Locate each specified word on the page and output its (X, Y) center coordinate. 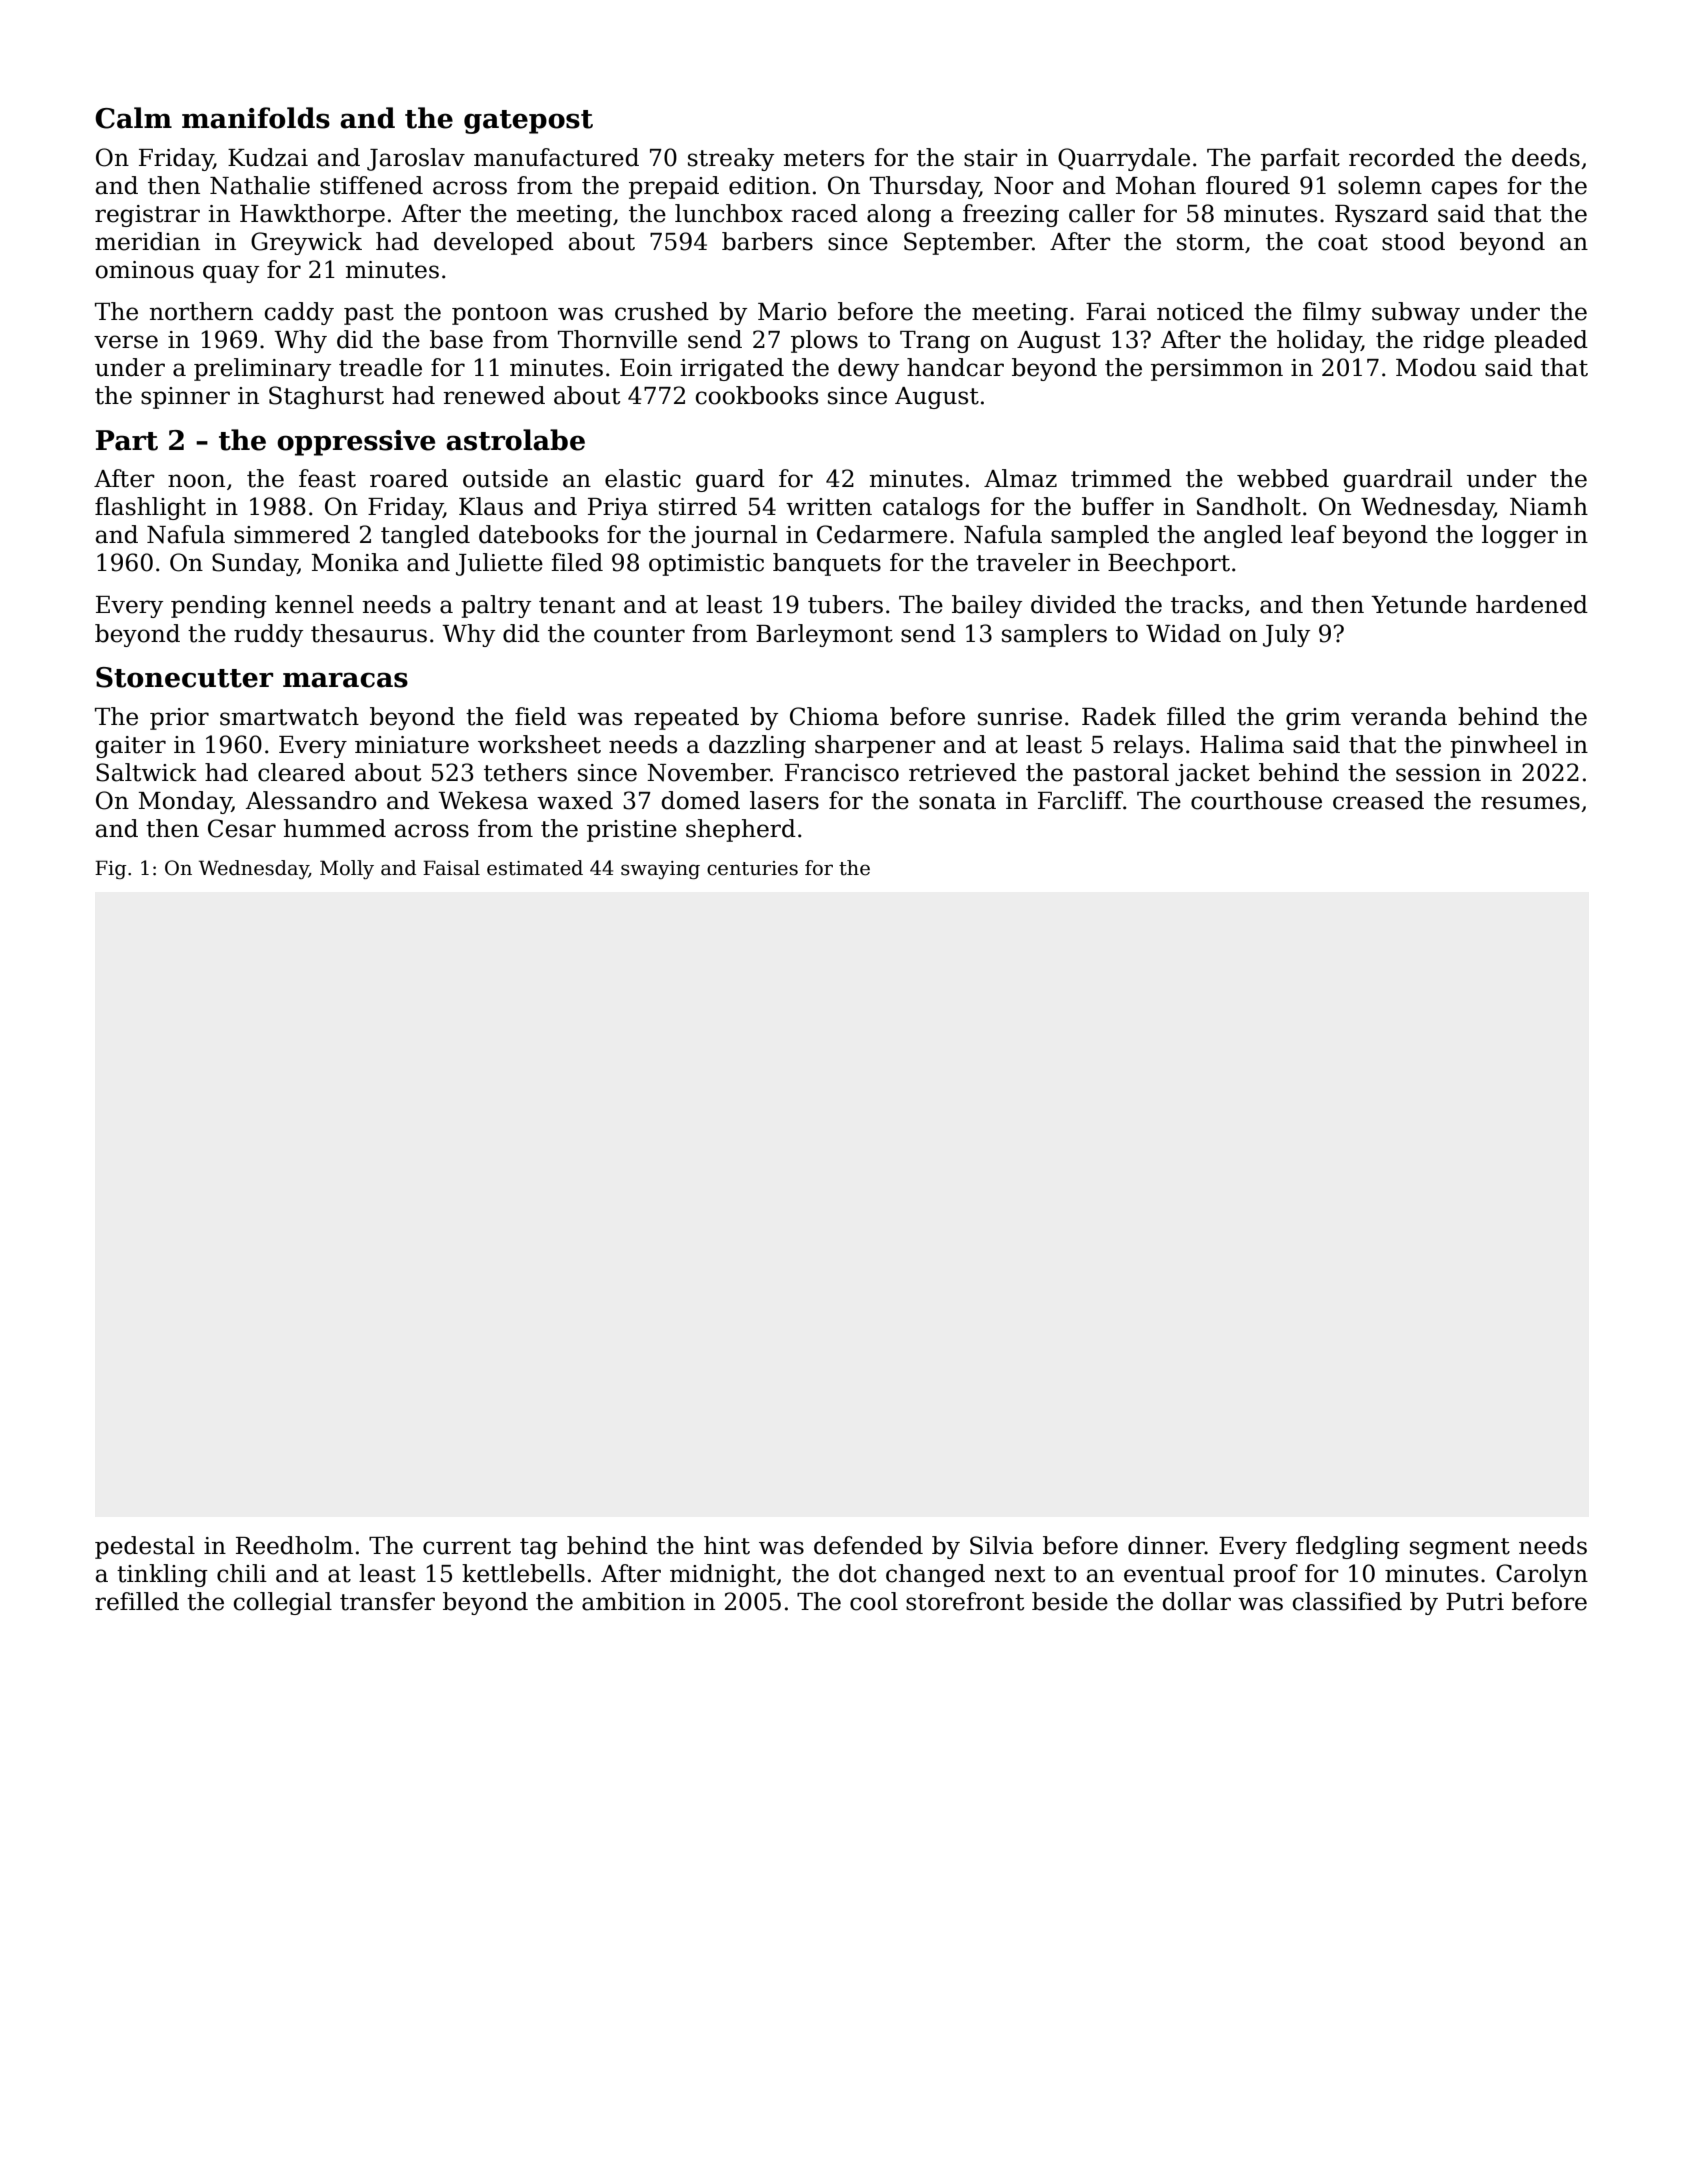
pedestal (145, 1547)
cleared (301, 772)
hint (727, 1545)
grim (1313, 719)
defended (868, 1545)
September (968, 243)
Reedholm (294, 1545)
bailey (987, 606)
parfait (1300, 159)
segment (1460, 1548)
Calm (133, 118)
